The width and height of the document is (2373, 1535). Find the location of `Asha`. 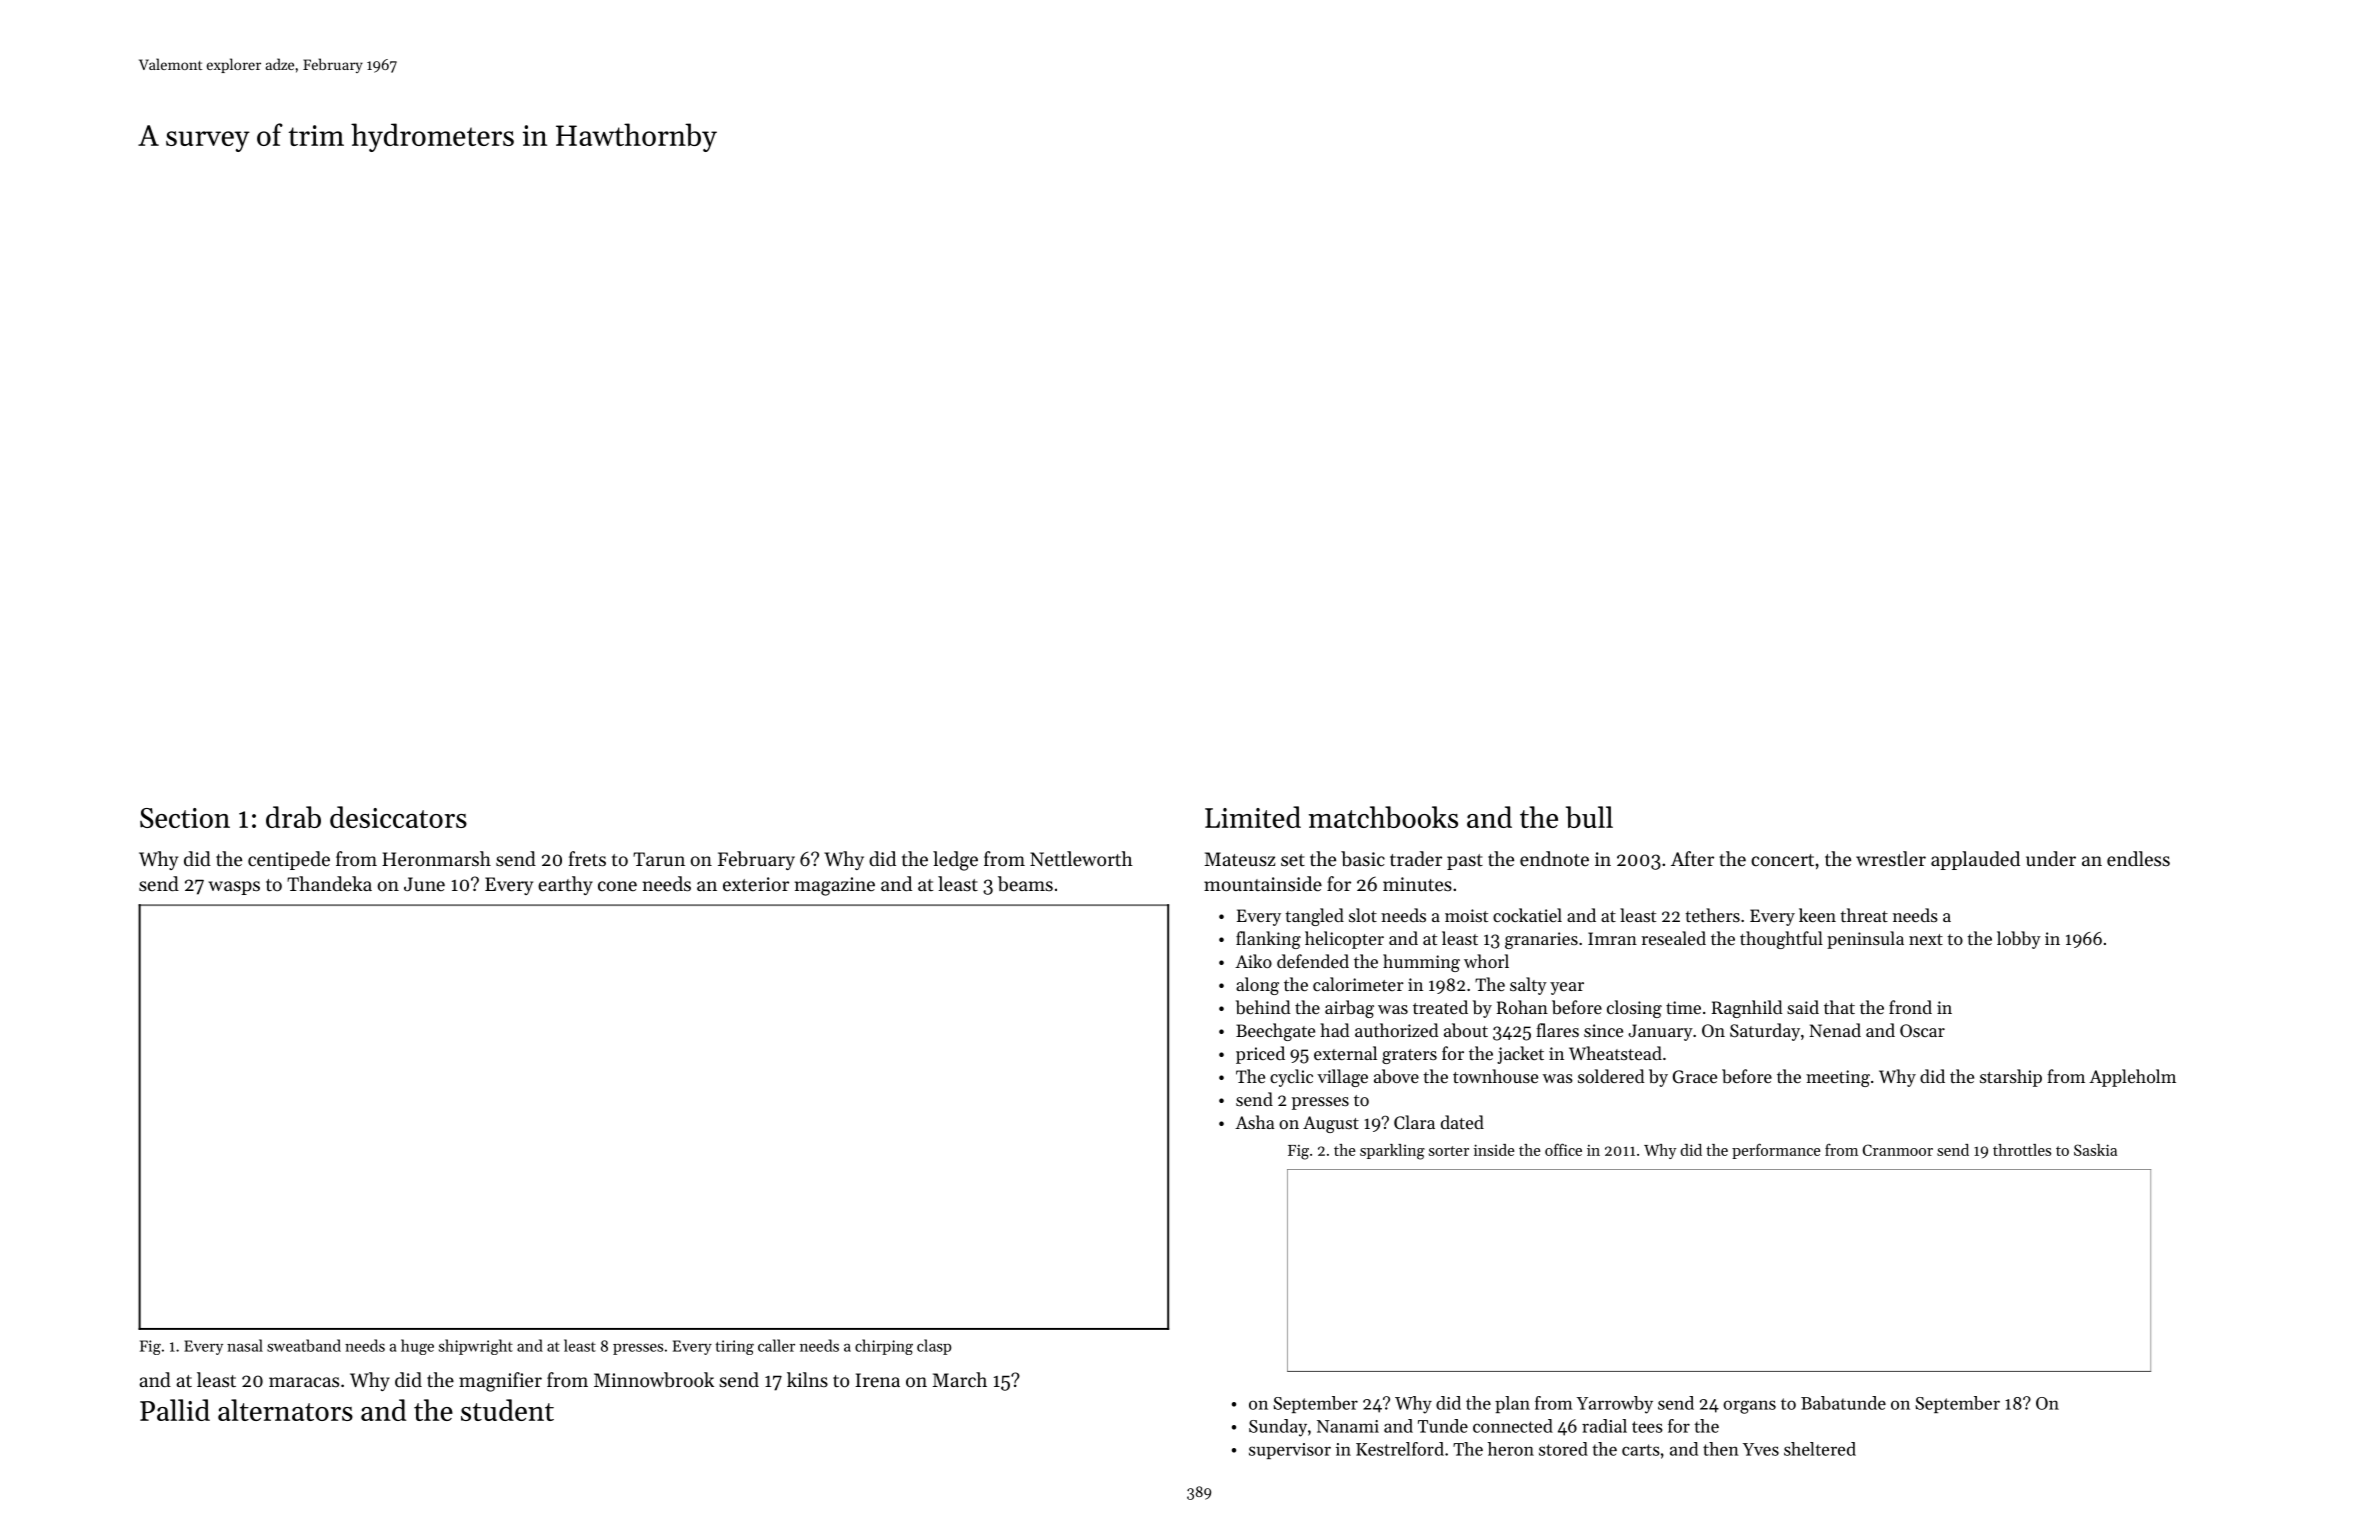

Asha is located at coordinates (1254, 1122).
